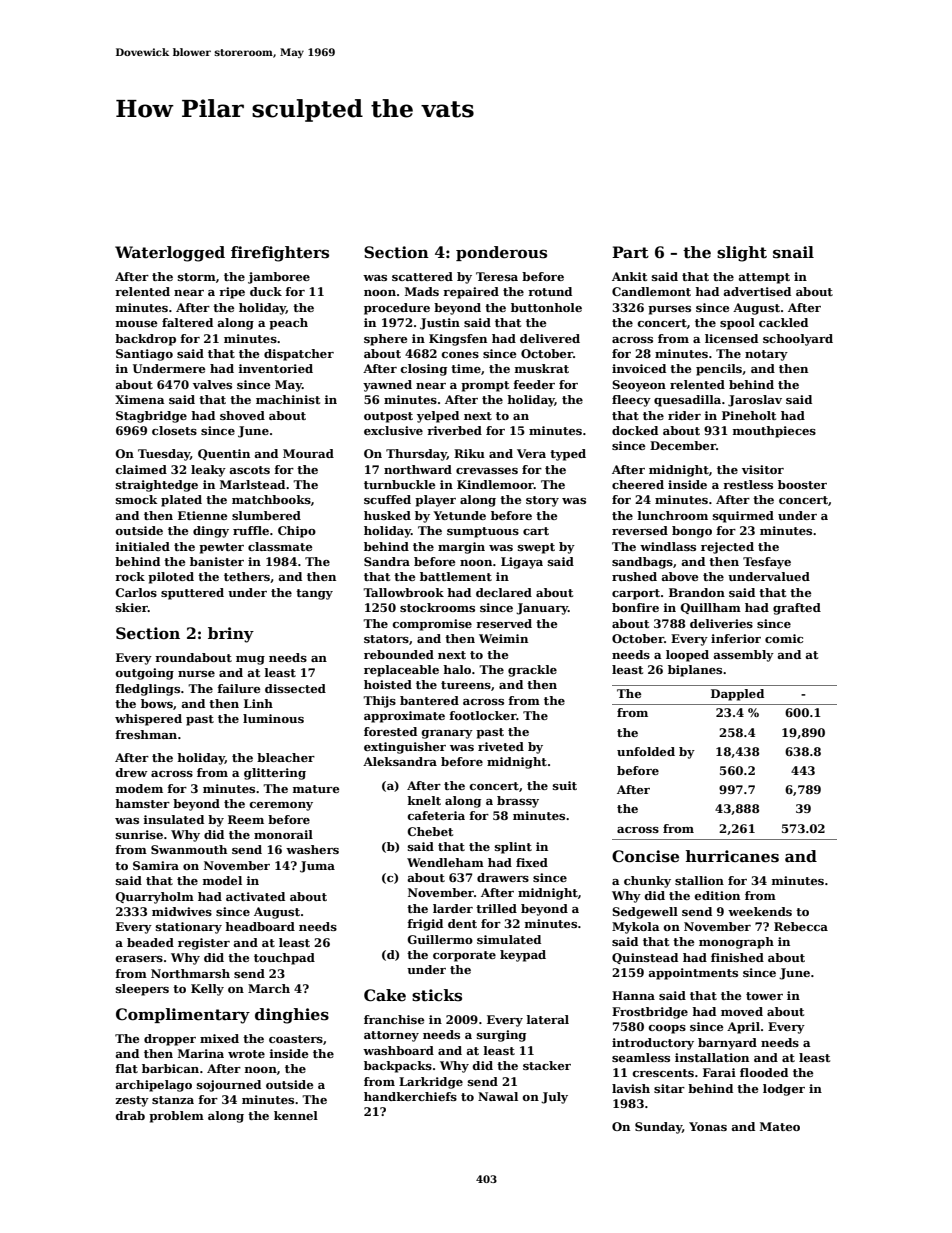 This screenshot has width=952, height=1233. Describe the element at coordinates (170, 254) in the screenshot. I see `Waterlogged` at that location.
